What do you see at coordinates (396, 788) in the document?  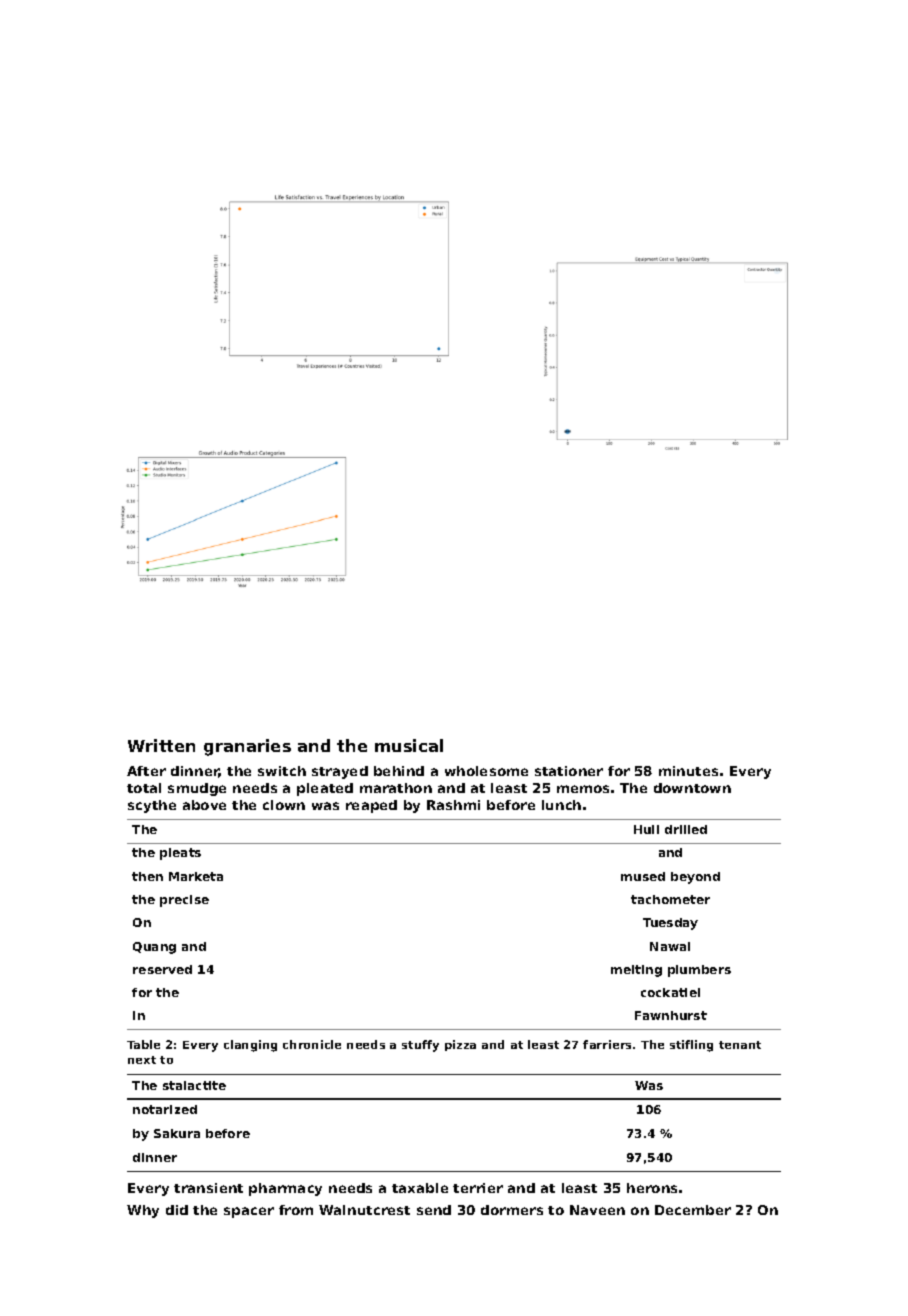 I see `marathon` at bounding box center [396, 788].
